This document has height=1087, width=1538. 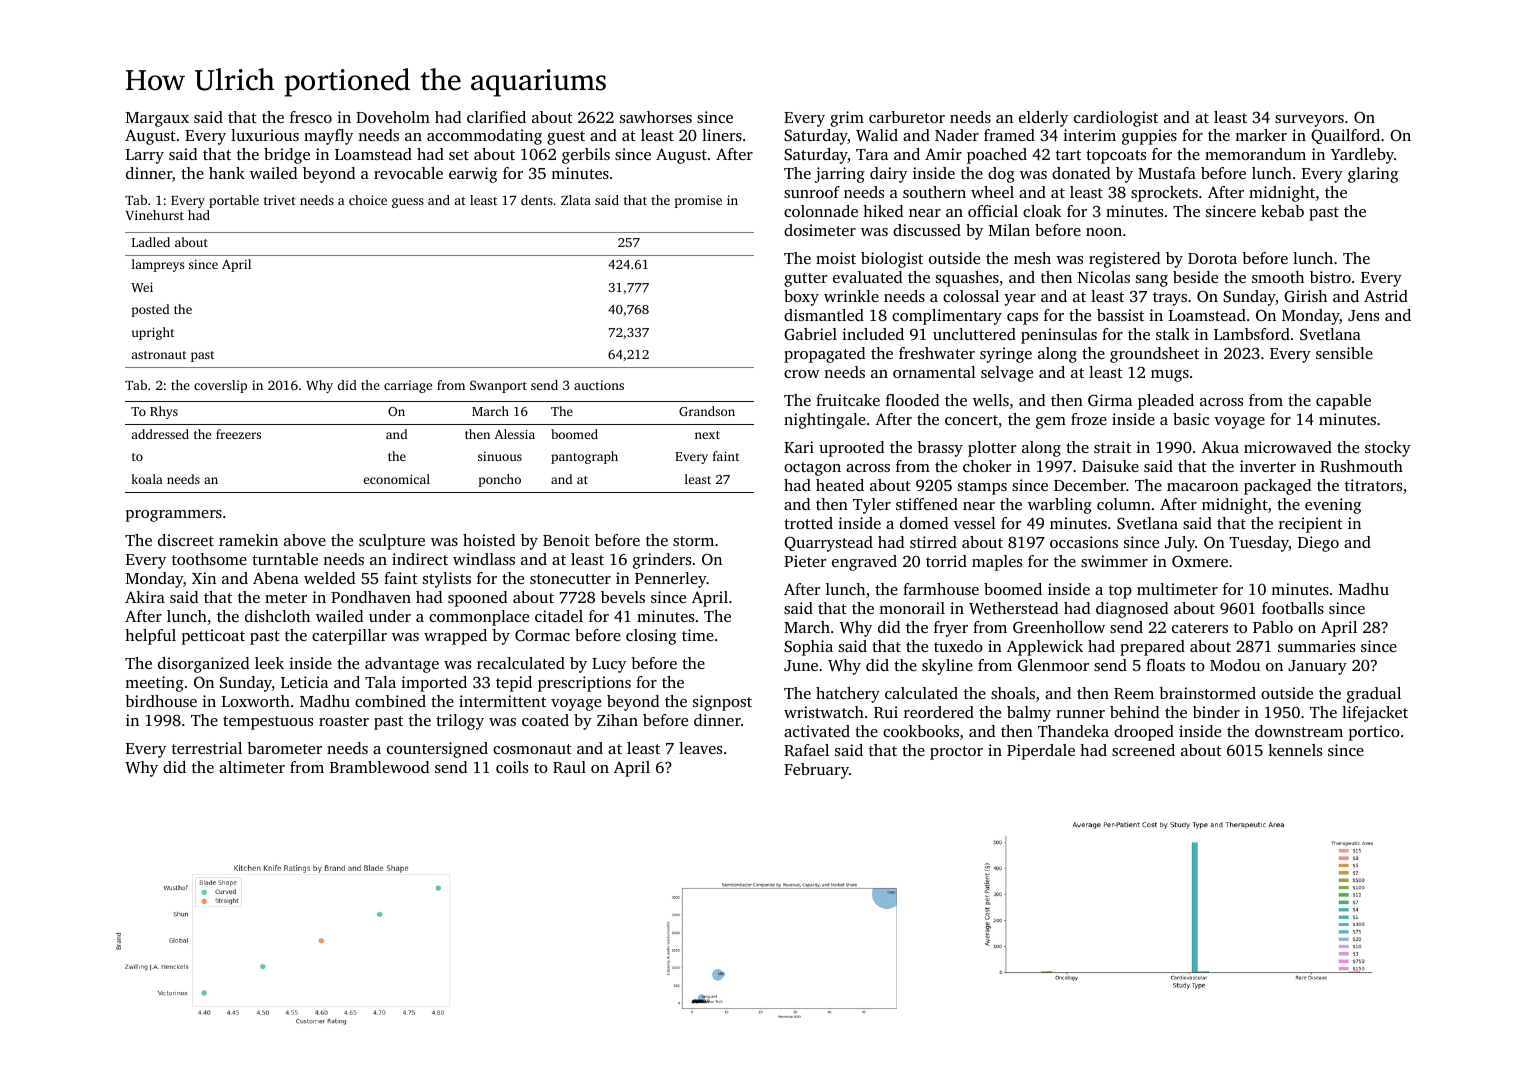 What do you see at coordinates (806, 750) in the document?
I see `Rafael` at bounding box center [806, 750].
